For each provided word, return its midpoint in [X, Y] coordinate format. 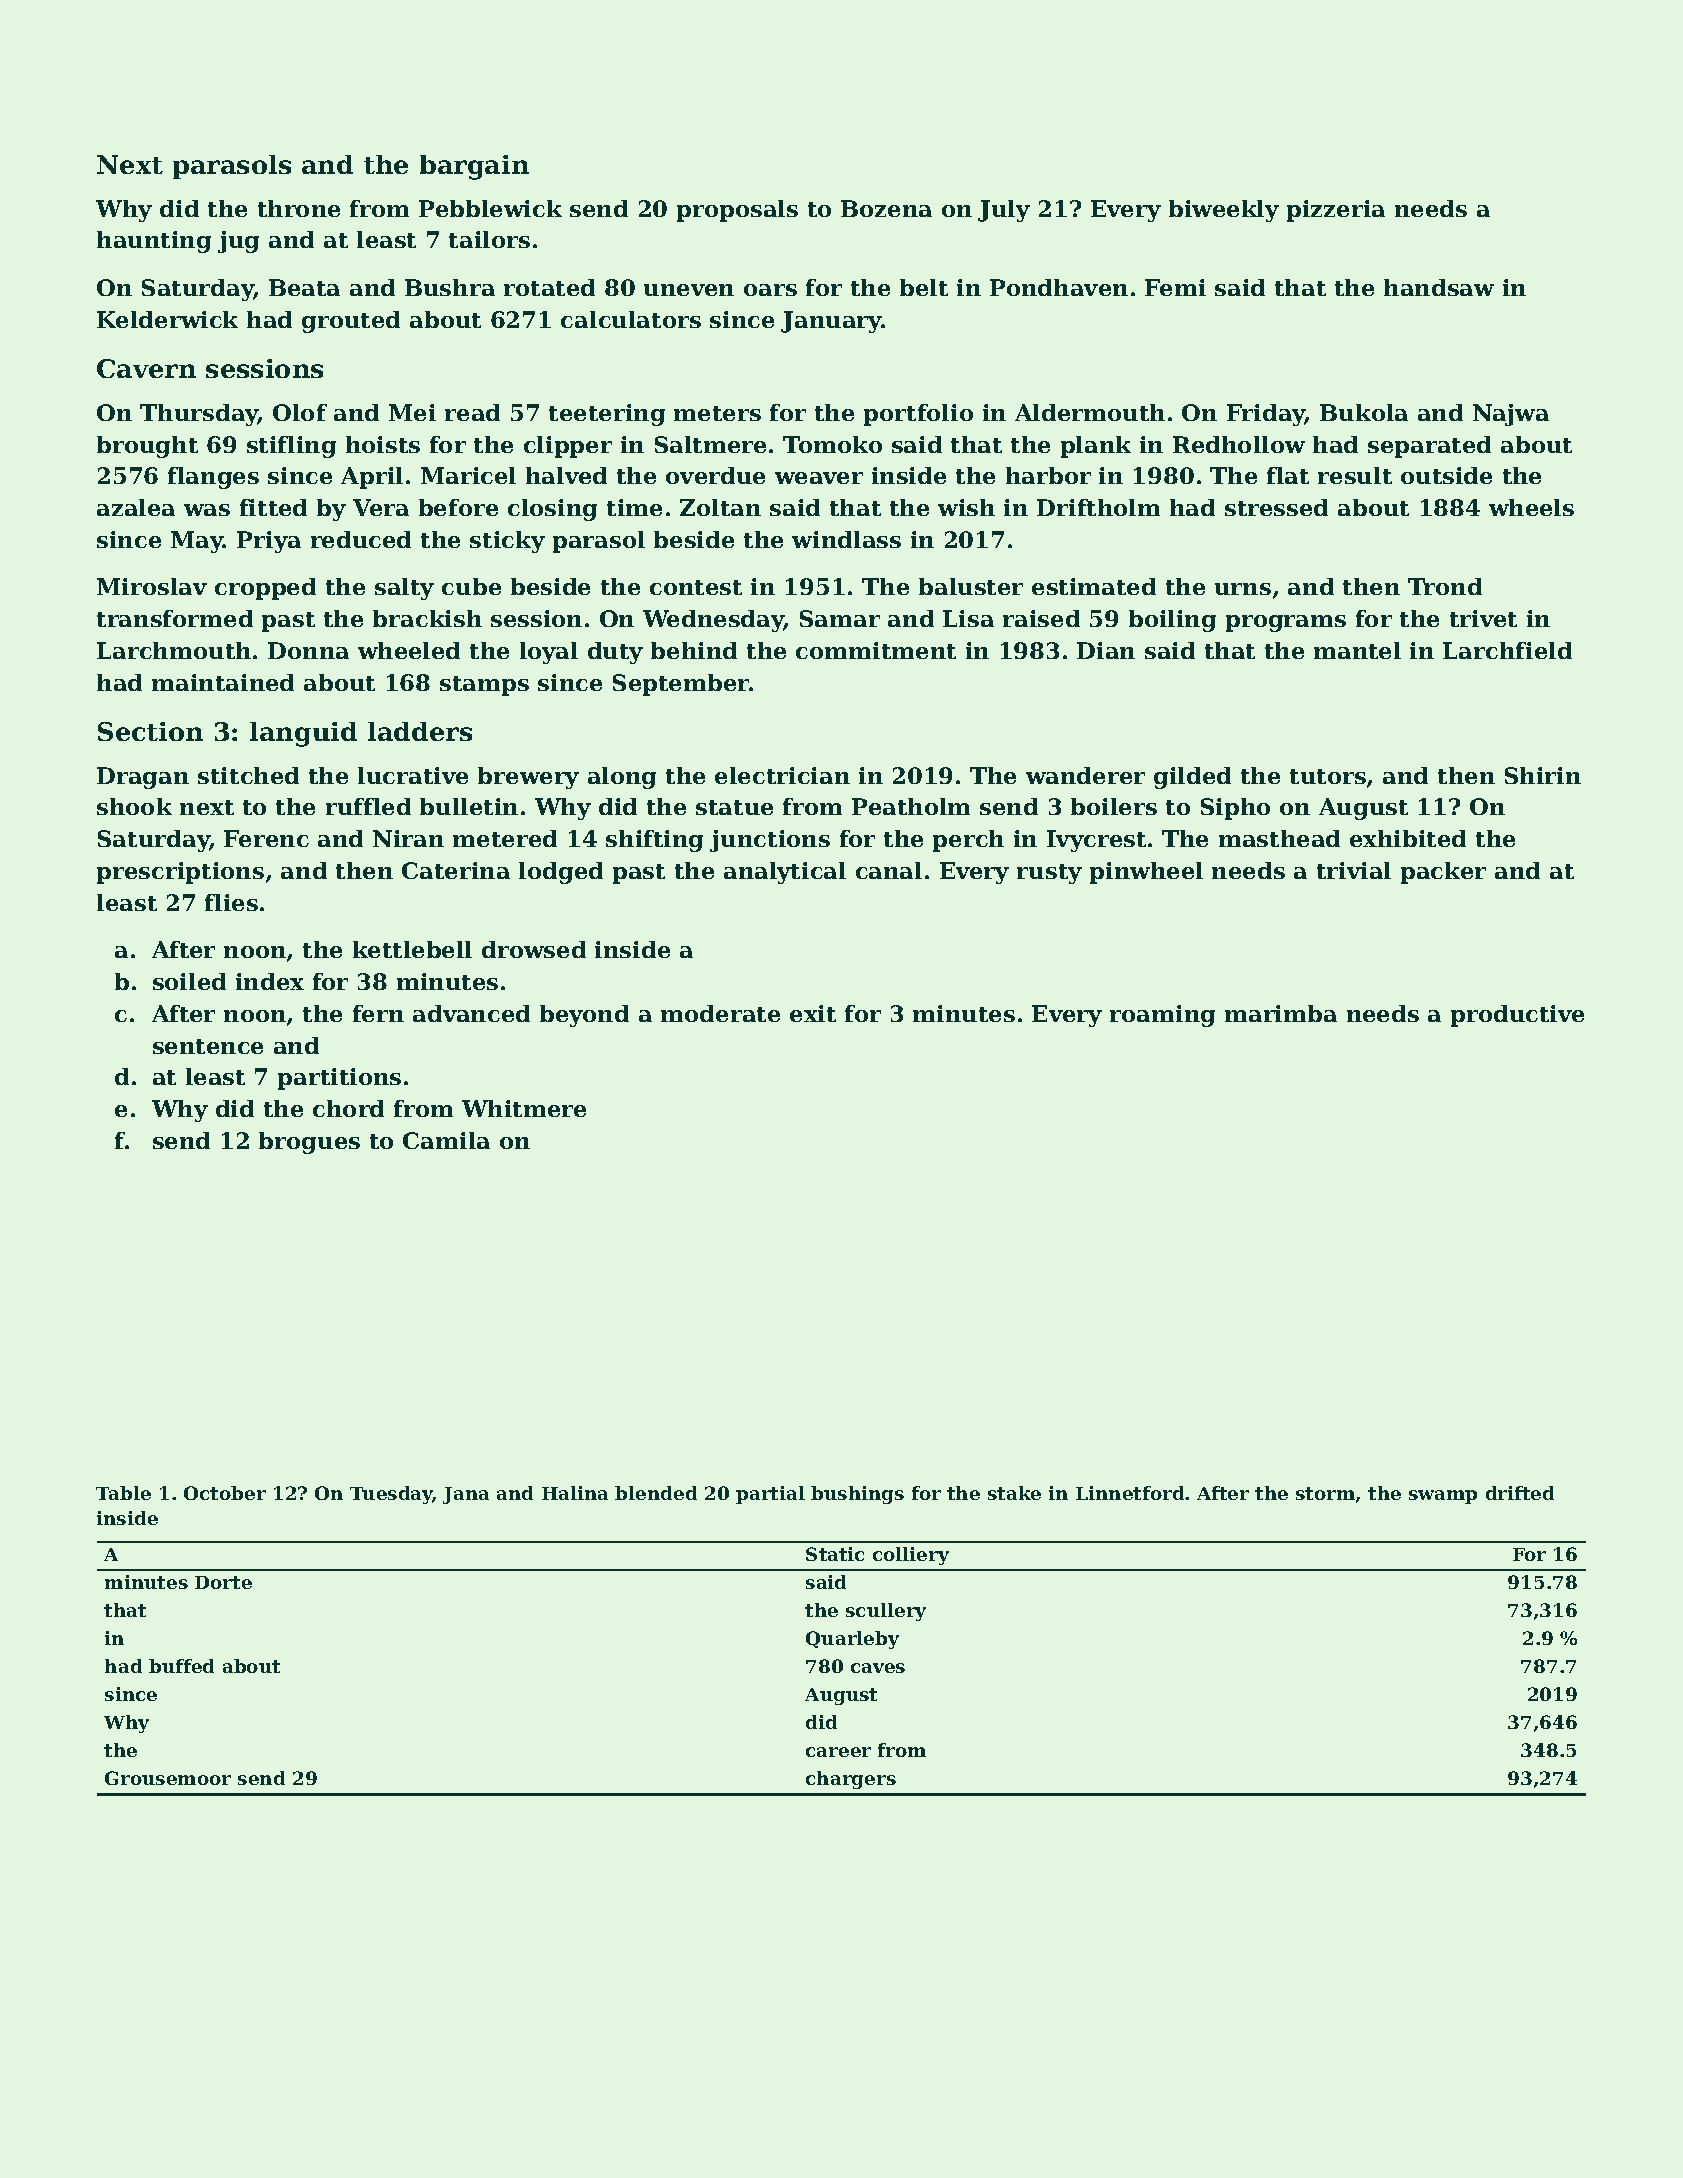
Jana [466, 1495]
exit [813, 1013]
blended [656, 1493]
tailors [489, 239]
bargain [474, 167]
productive [1517, 1016]
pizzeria [1336, 211]
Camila [446, 1140]
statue [734, 807]
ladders [420, 731]
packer [1443, 873]
